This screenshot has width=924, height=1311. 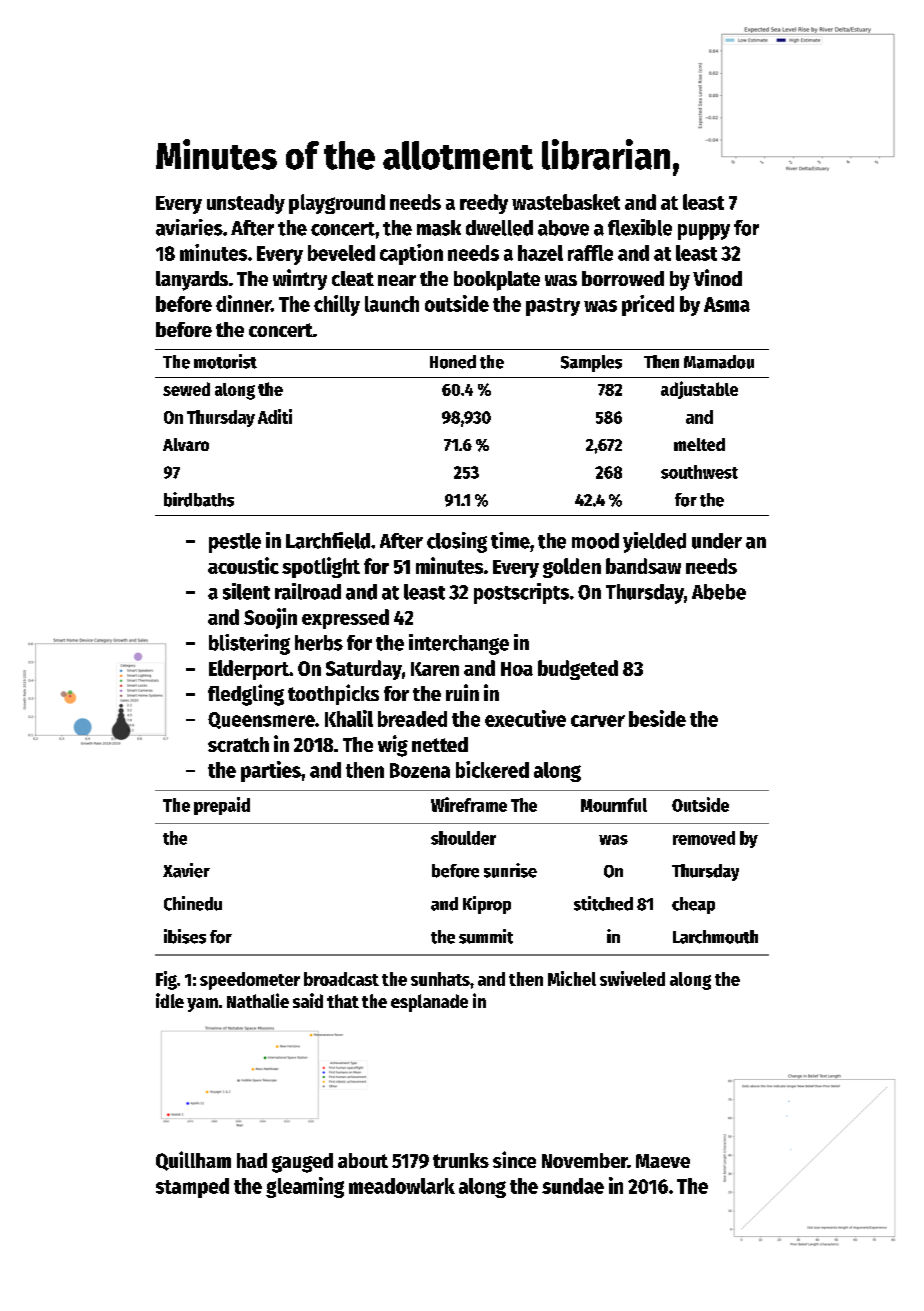 What do you see at coordinates (392, 304) in the screenshot?
I see `launch` at bounding box center [392, 304].
